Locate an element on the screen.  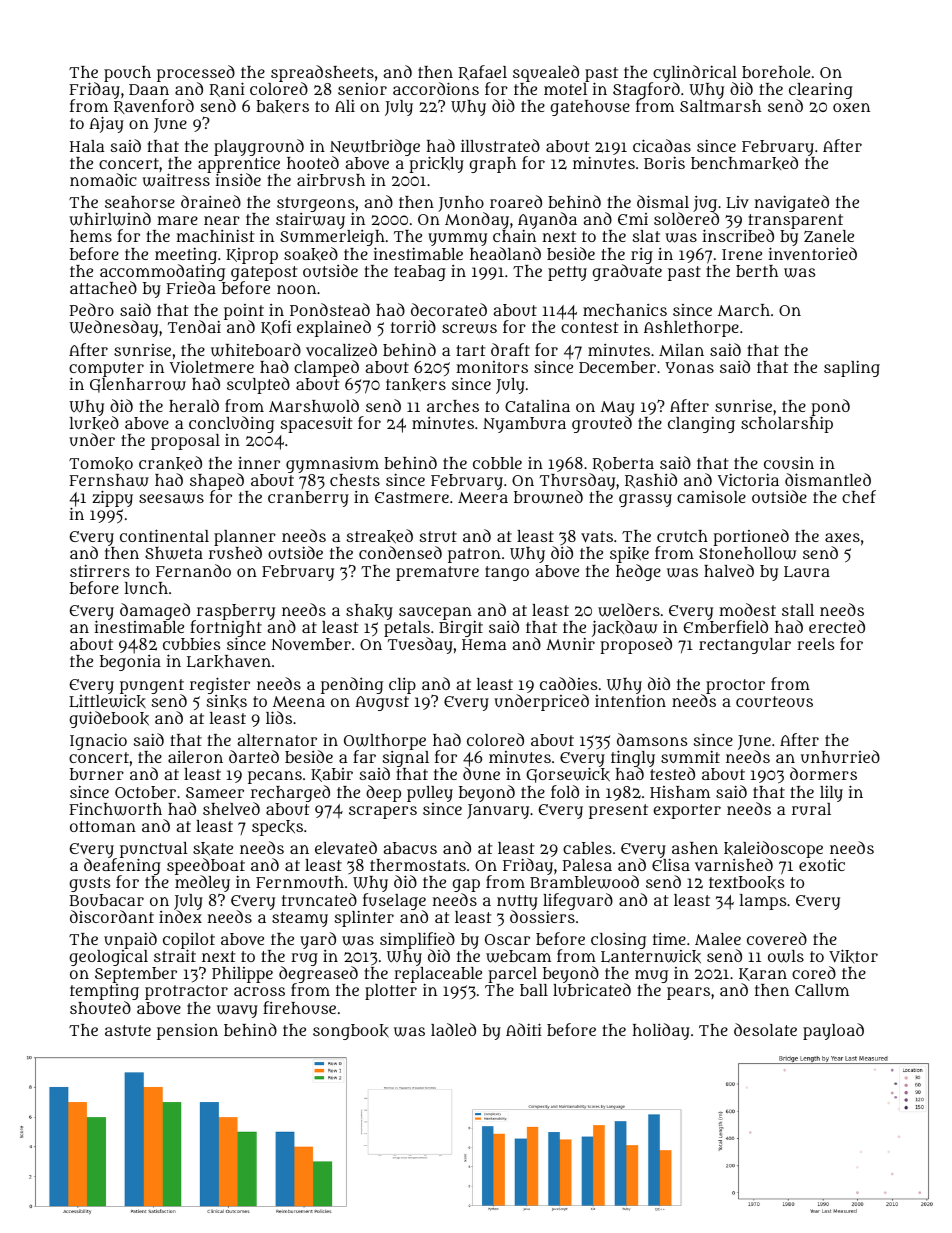
rectangular is located at coordinates (745, 646).
